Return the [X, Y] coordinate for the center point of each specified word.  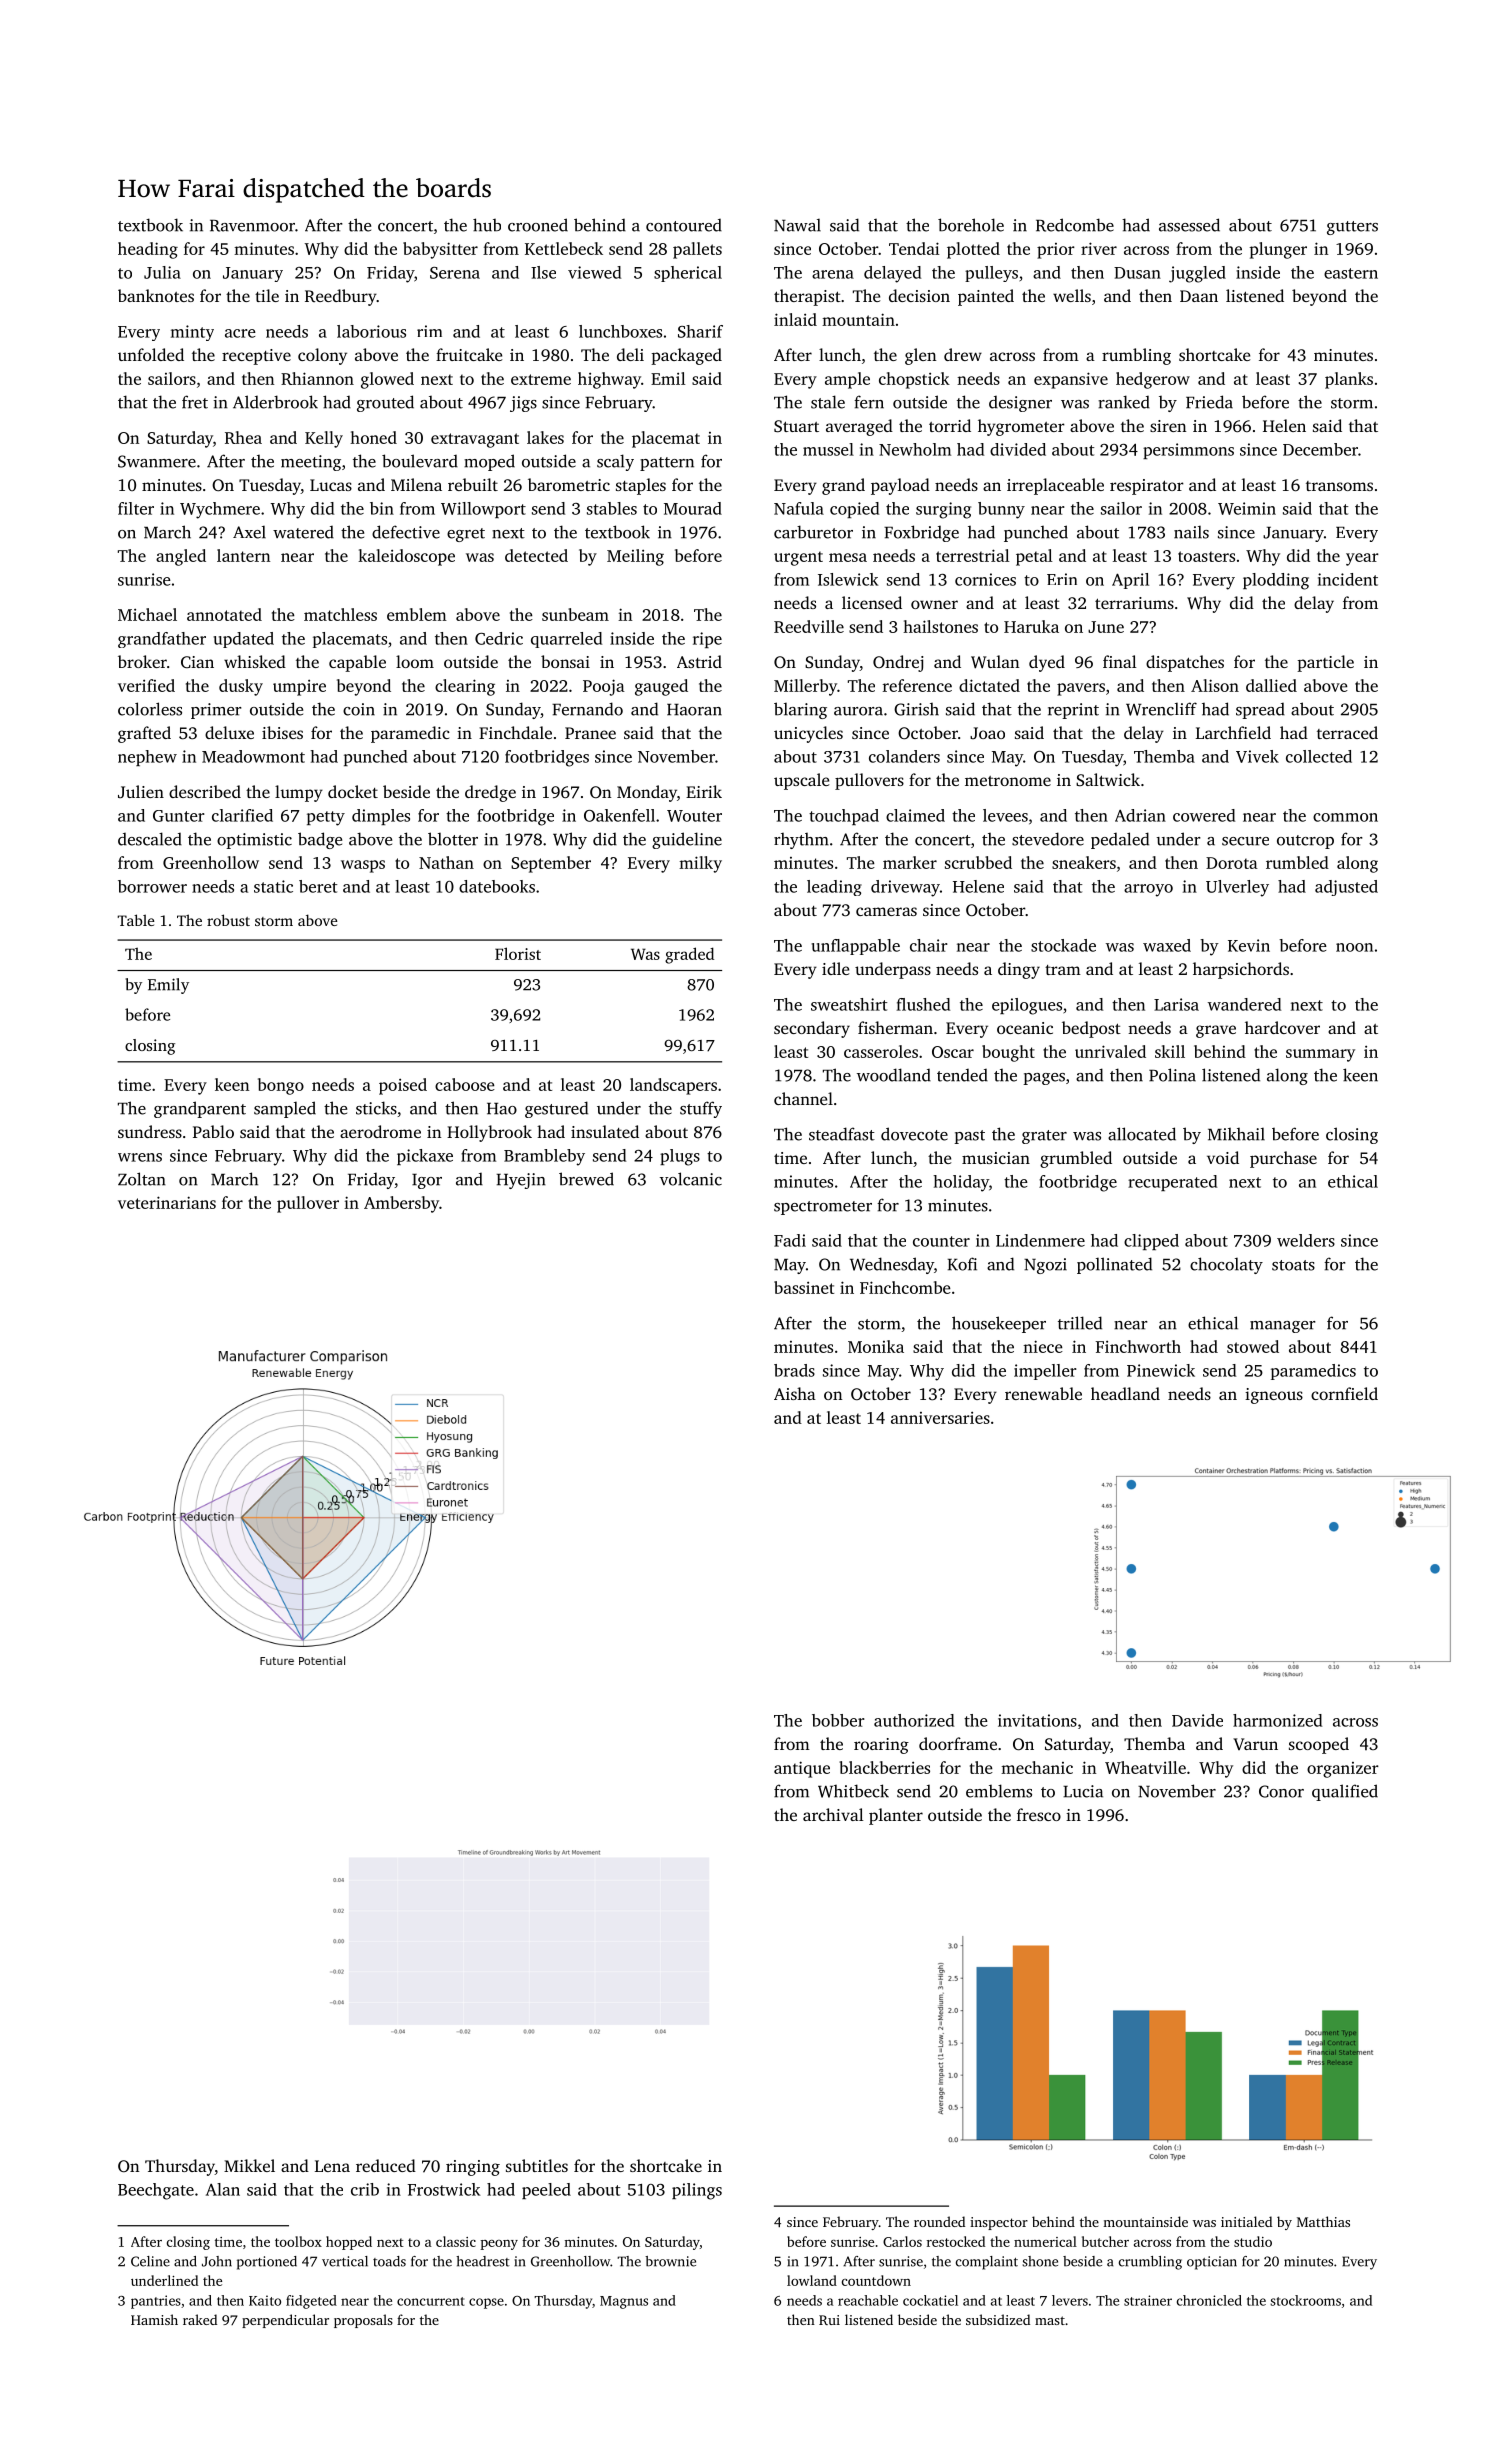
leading [834, 888]
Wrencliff [1161, 709]
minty [192, 333]
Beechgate [156, 2191]
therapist [807, 297]
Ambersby [401, 1204]
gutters [1352, 228]
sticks [376, 1108]
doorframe [958, 1743]
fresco [1039, 1814]
